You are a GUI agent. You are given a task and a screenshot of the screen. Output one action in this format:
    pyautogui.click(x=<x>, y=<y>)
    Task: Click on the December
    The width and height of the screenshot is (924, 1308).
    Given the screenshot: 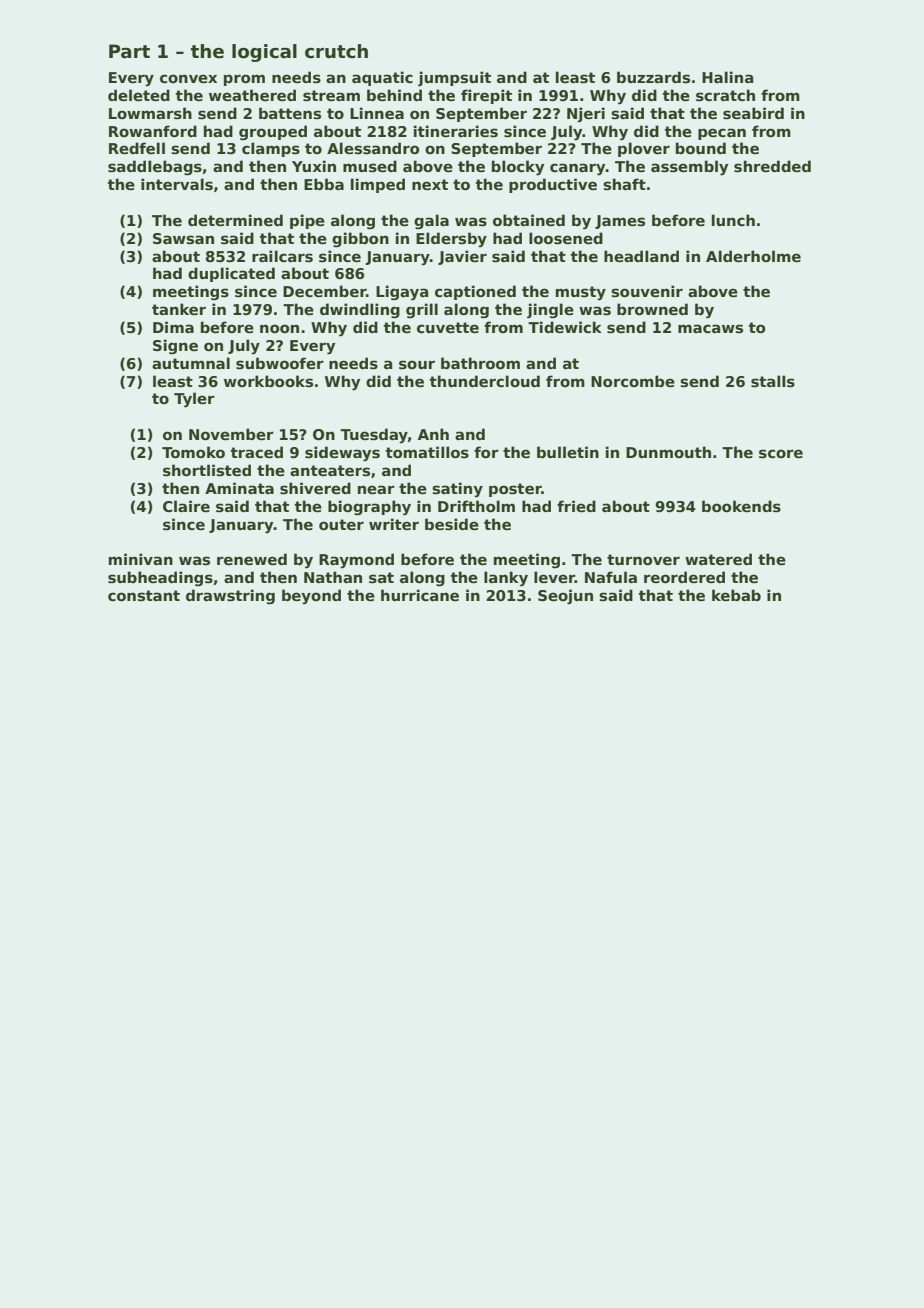 What is the action you would take?
    pyautogui.click(x=324, y=291)
